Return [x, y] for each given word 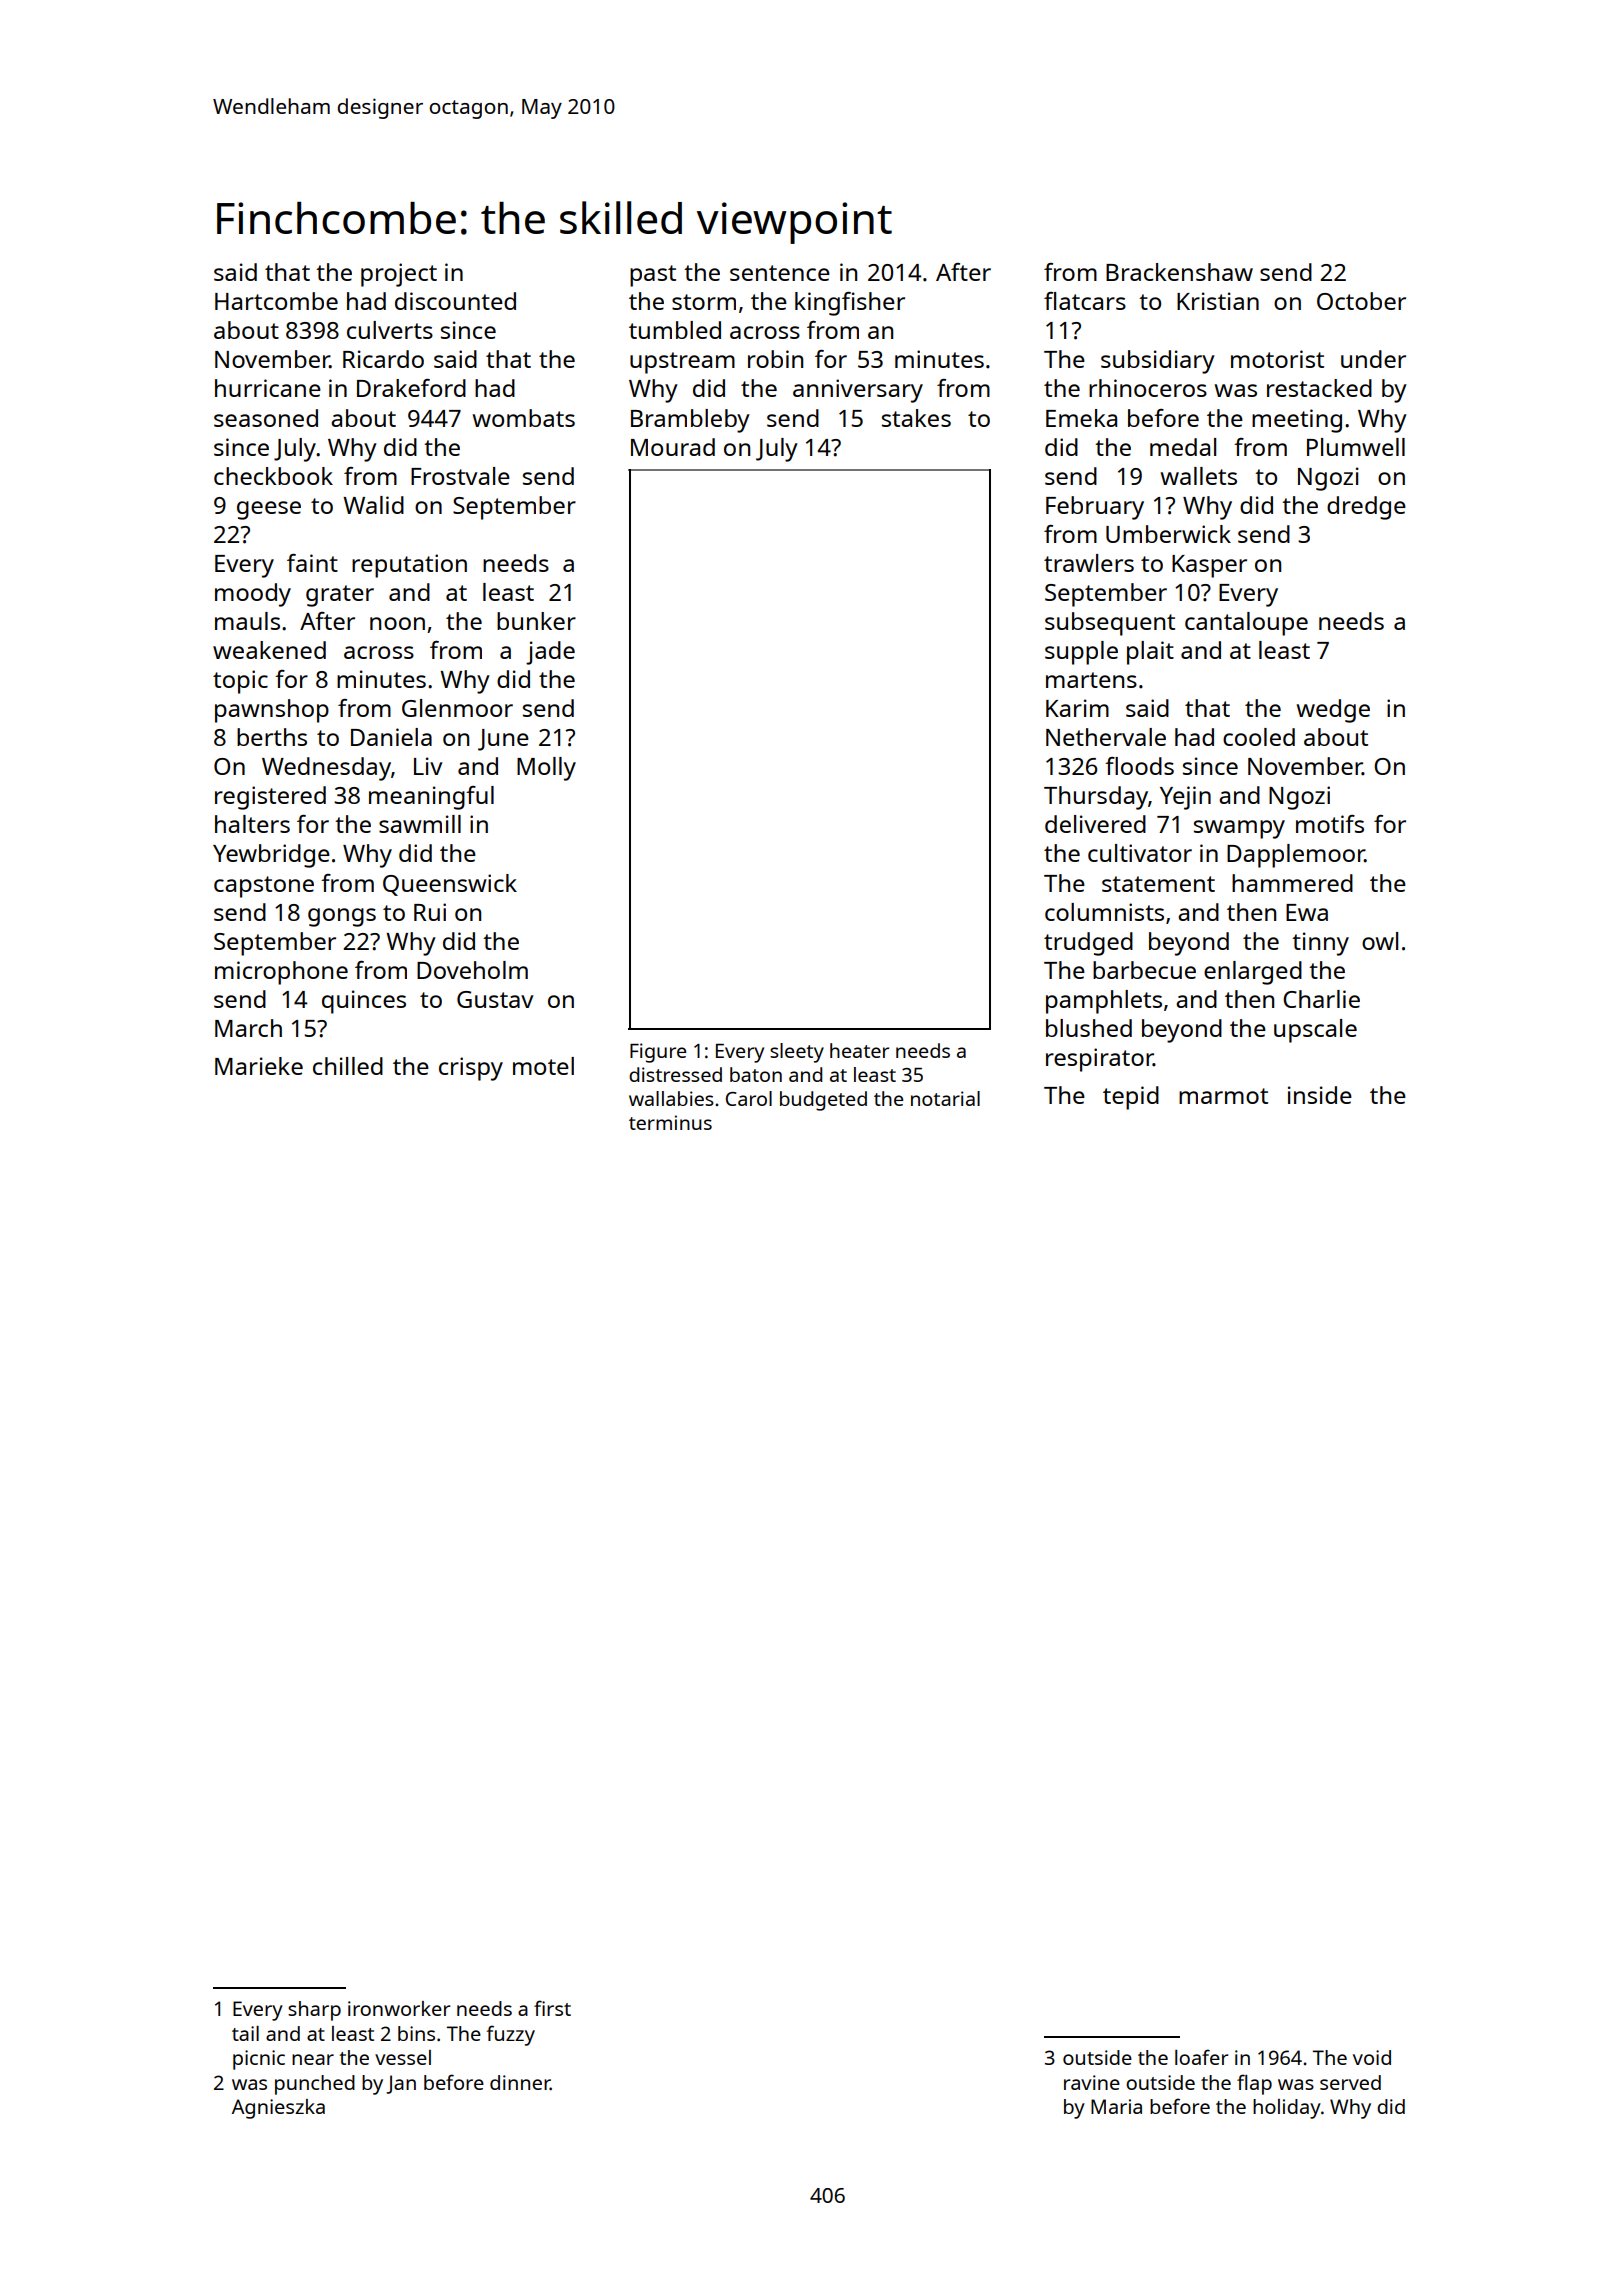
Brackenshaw [1179, 272]
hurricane [268, 388]
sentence [780, 273]
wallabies [671, 1098]
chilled [348, 1066]
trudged [1088, 944]
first [552, 2008]
